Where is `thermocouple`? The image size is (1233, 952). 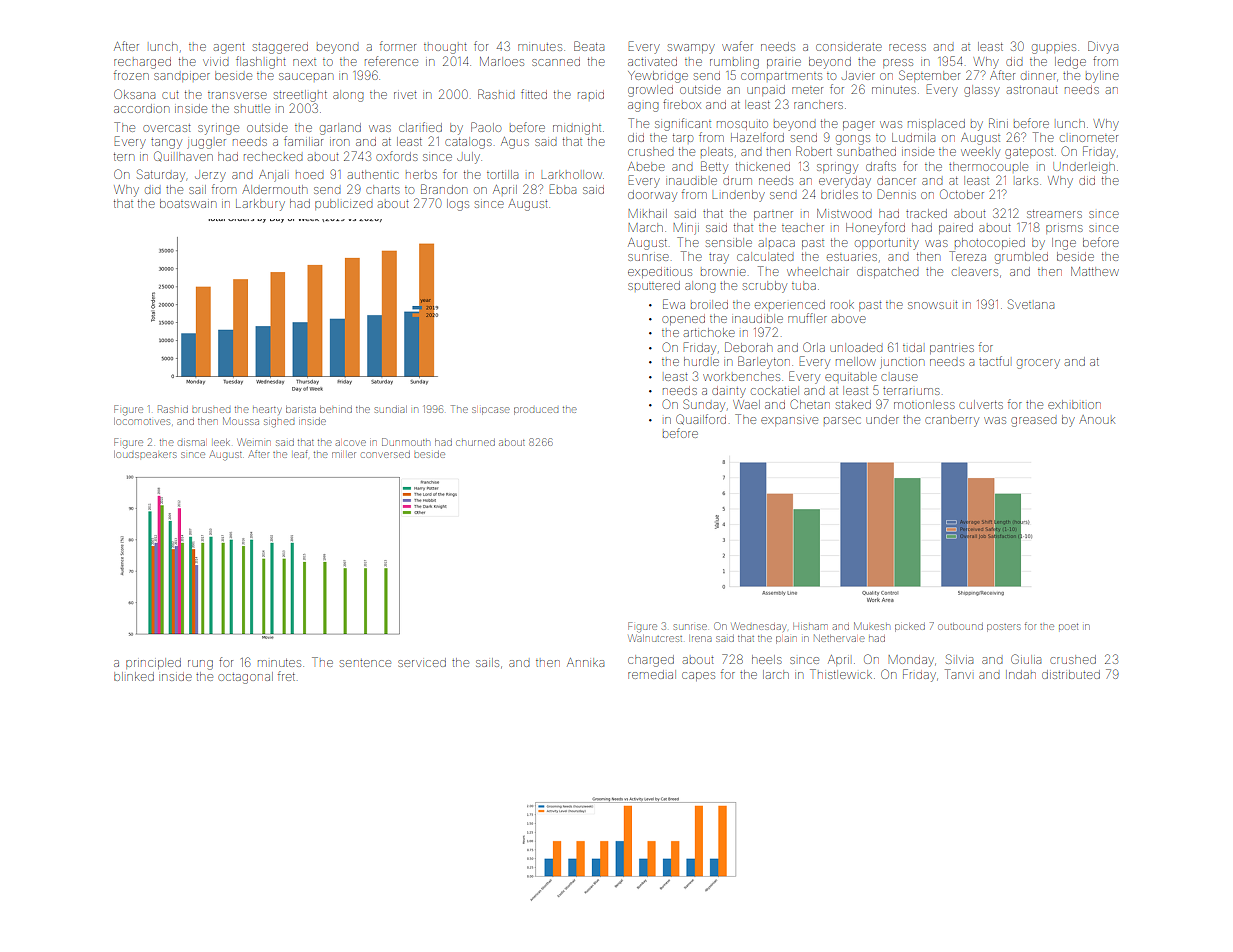 thermocouple is located at coordinates (988, 166).
